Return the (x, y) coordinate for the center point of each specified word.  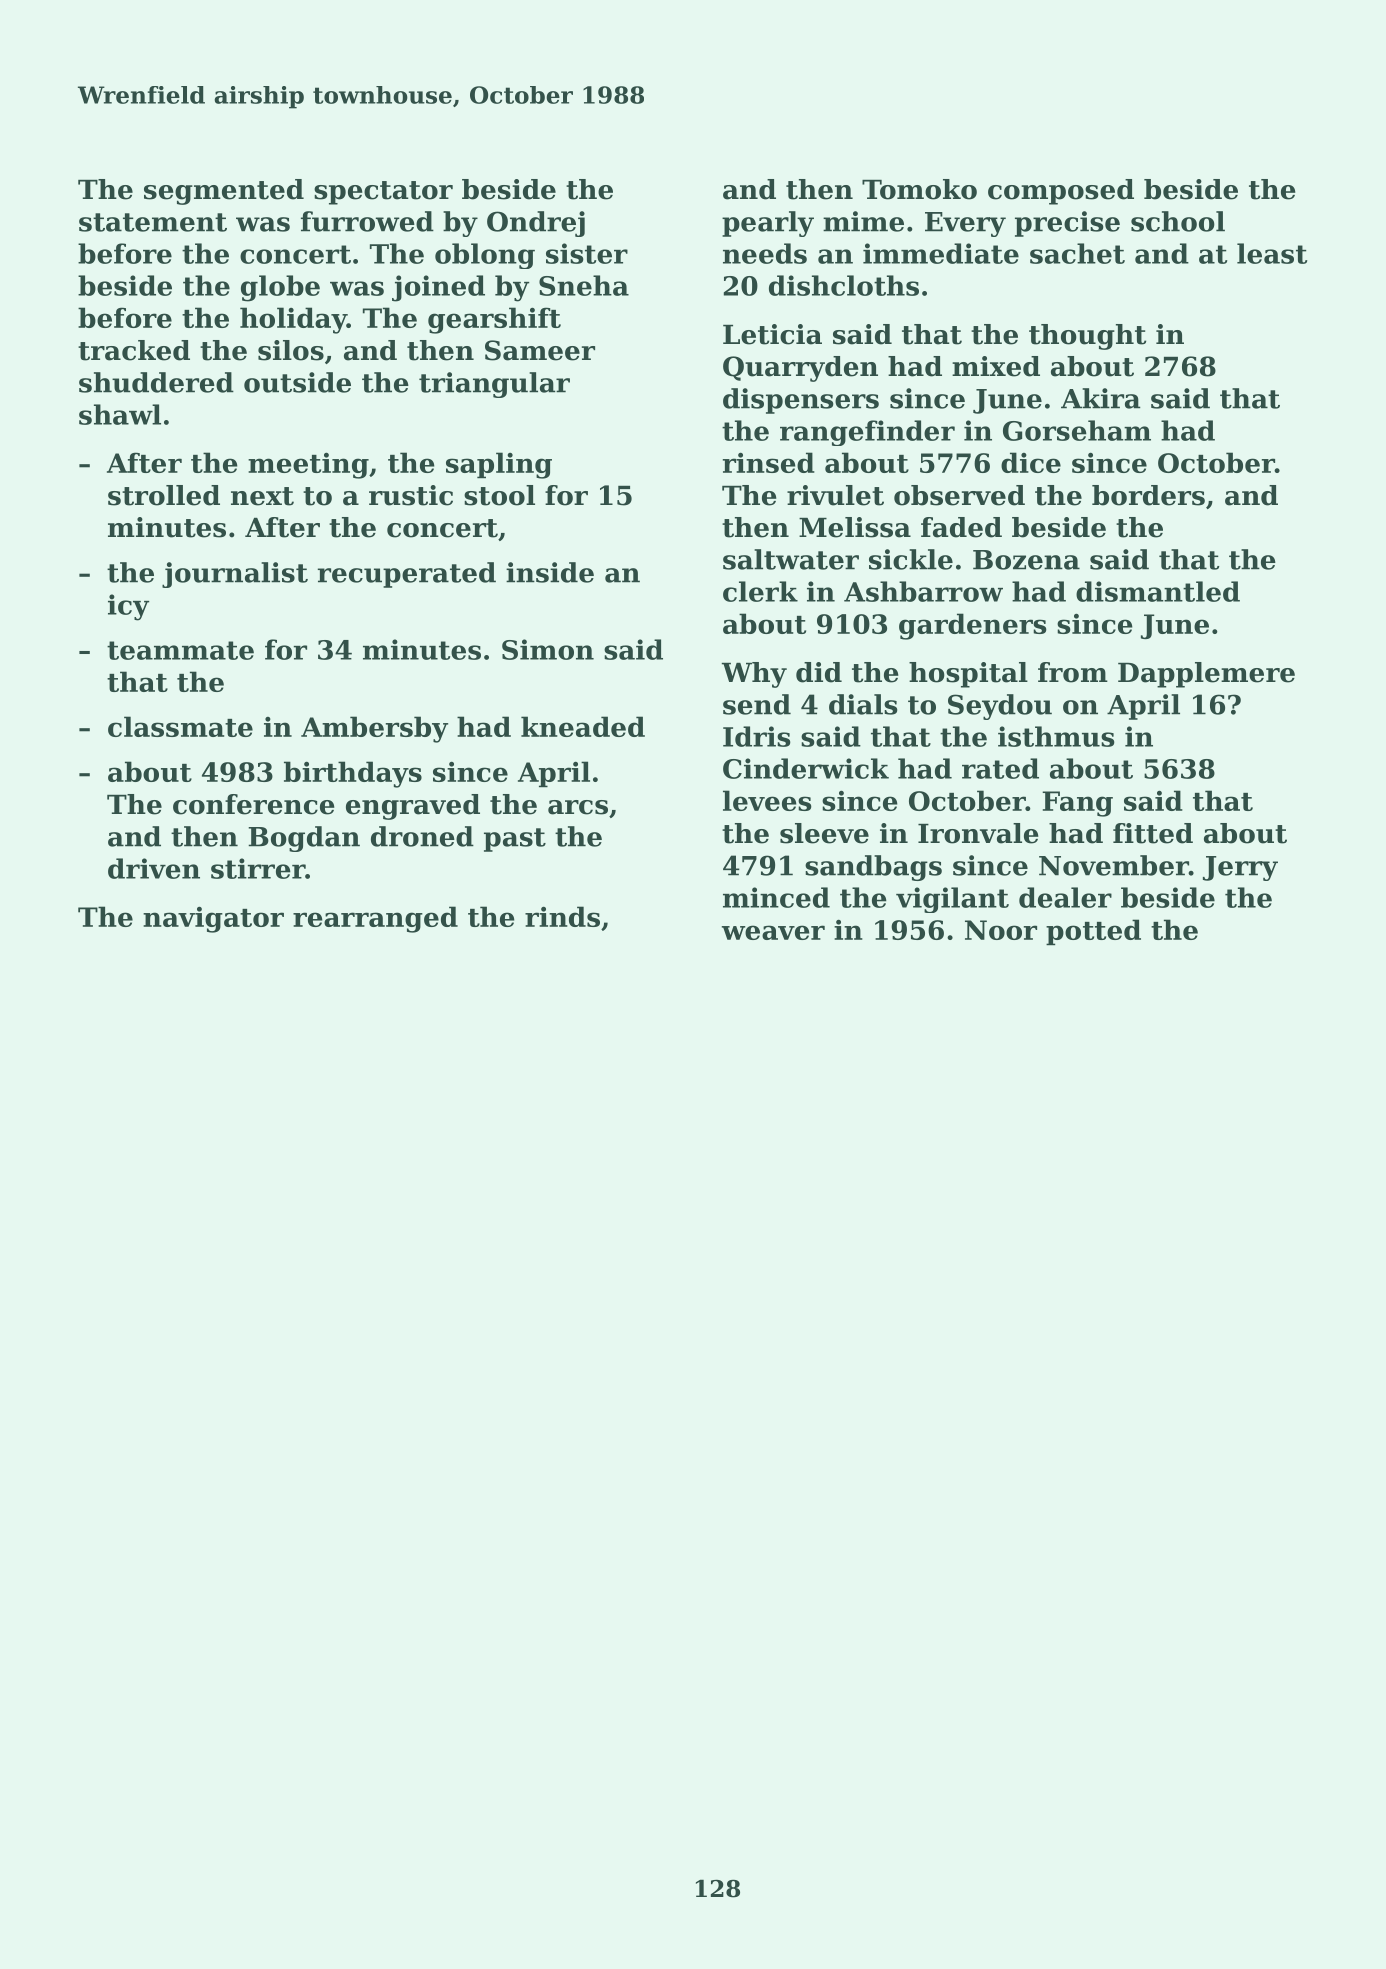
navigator (213, 920)
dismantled (1158, 591)
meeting (308, 466)
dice (1031, 462)
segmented (224, 192)
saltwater (791, 559)
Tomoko (919, 189)
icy (128, 607)
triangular (494, 385)
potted (1093, 932)
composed (1061, 192)
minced (776, 897)
